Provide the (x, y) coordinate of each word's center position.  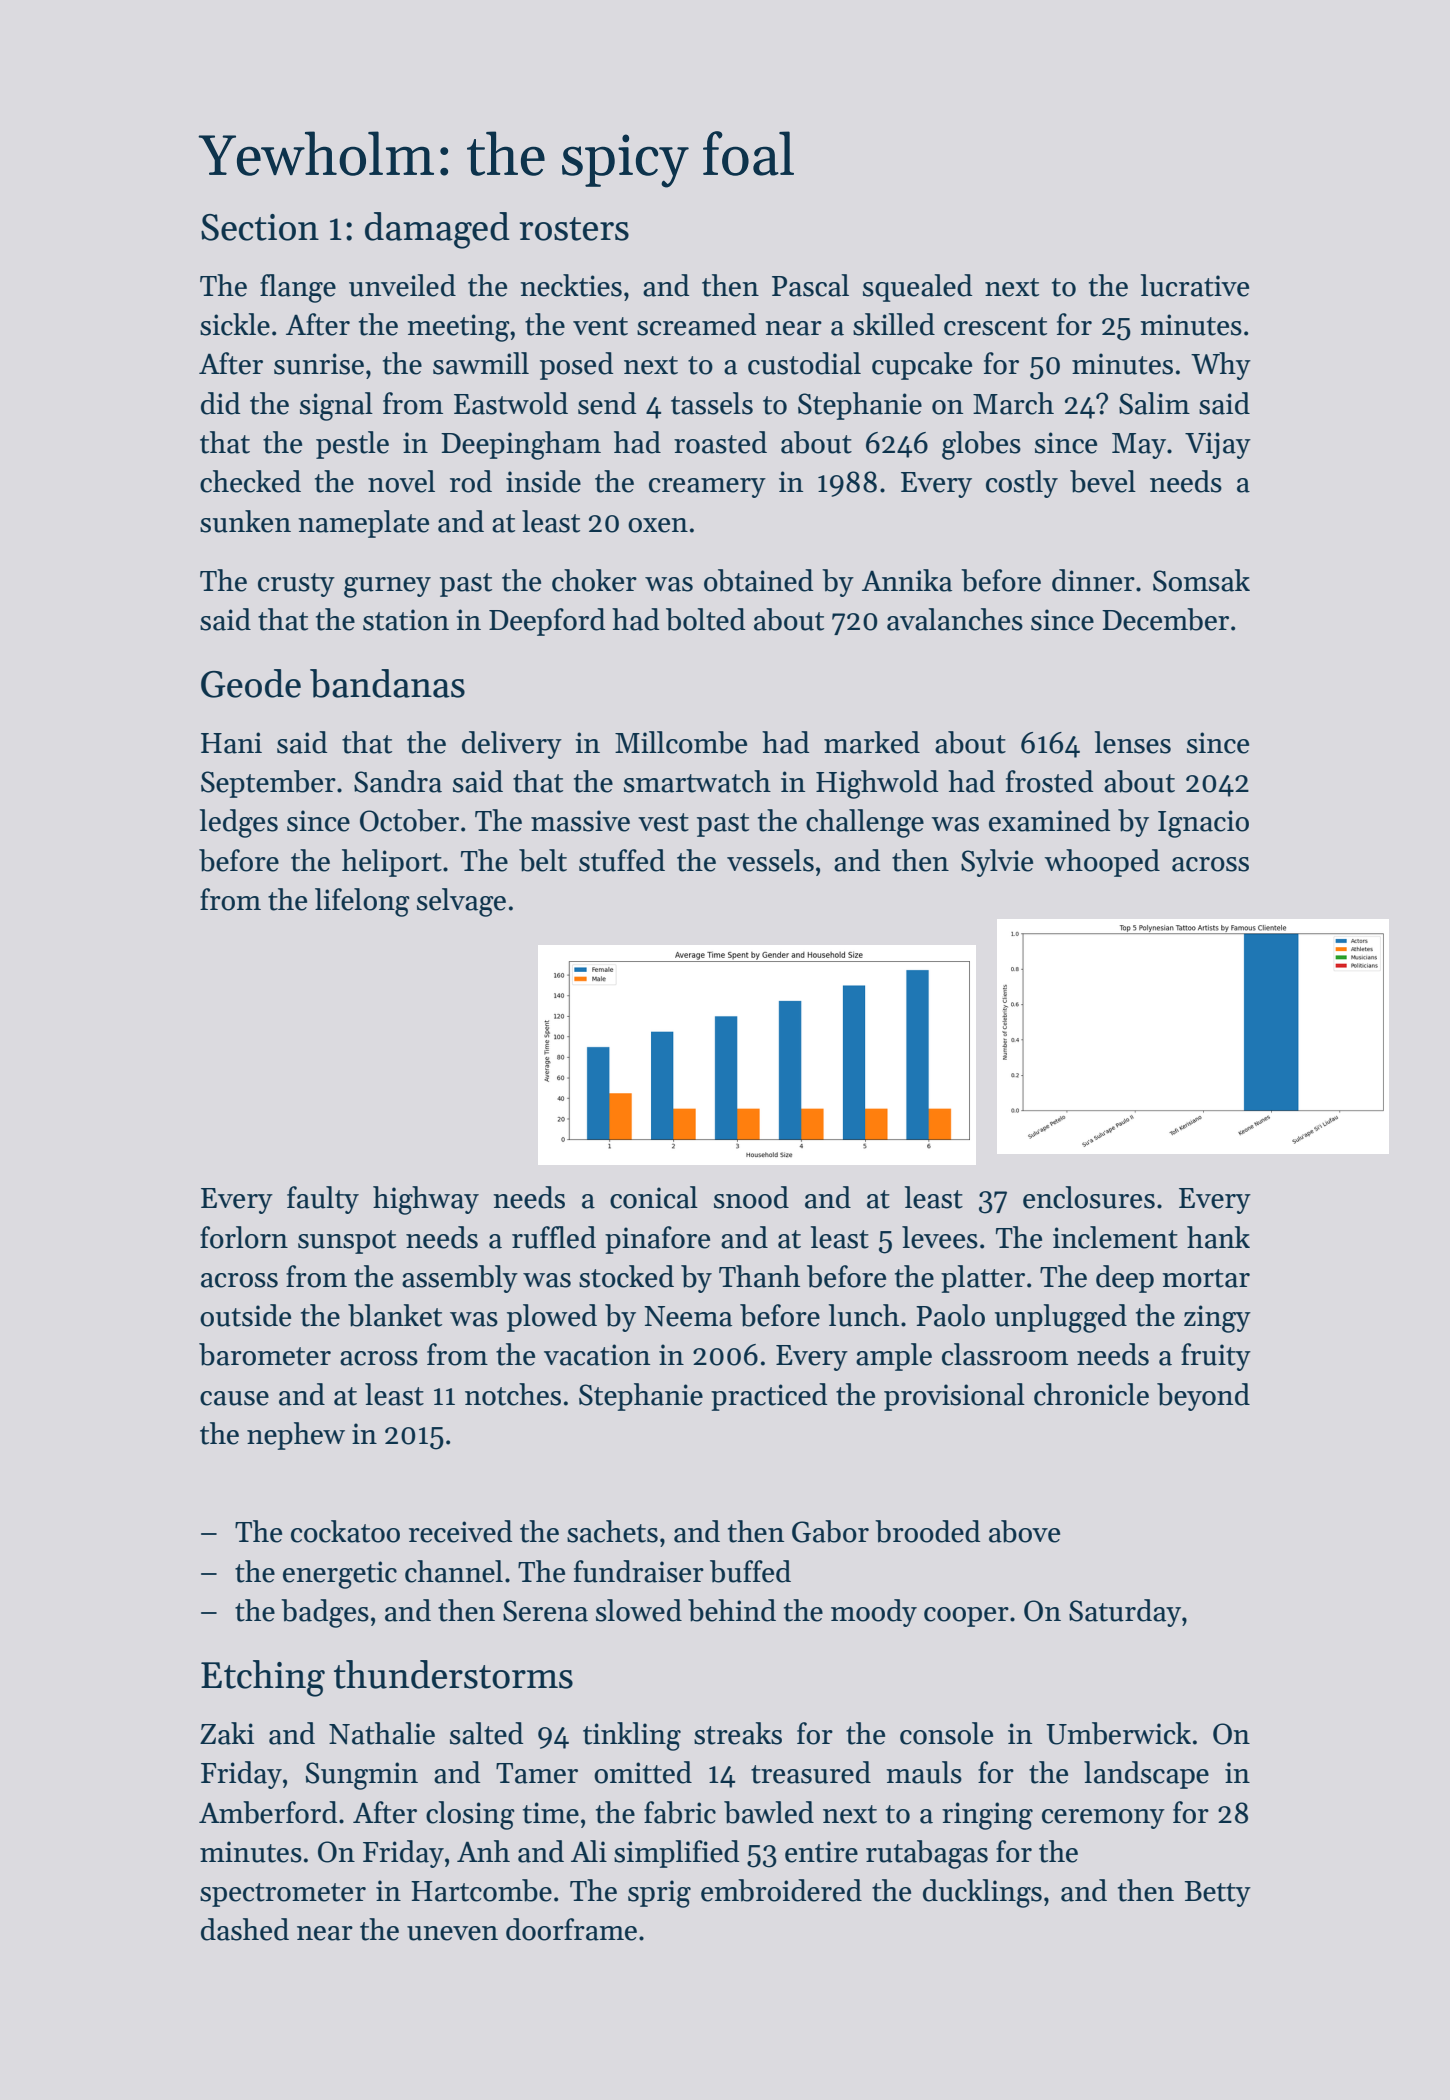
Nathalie (382, 1733)
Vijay (1218, 445)
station (406, 620)
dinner (1093, 580)
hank (1218, 1237)
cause (234, 1398)
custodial (804, 363)
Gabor (830, 1531)
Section (260, 227)
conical (654, 1197)
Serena (545, 1611)
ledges (239, 823)
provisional (954, 1397)
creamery (707, 488)
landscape (1146, 1775)
